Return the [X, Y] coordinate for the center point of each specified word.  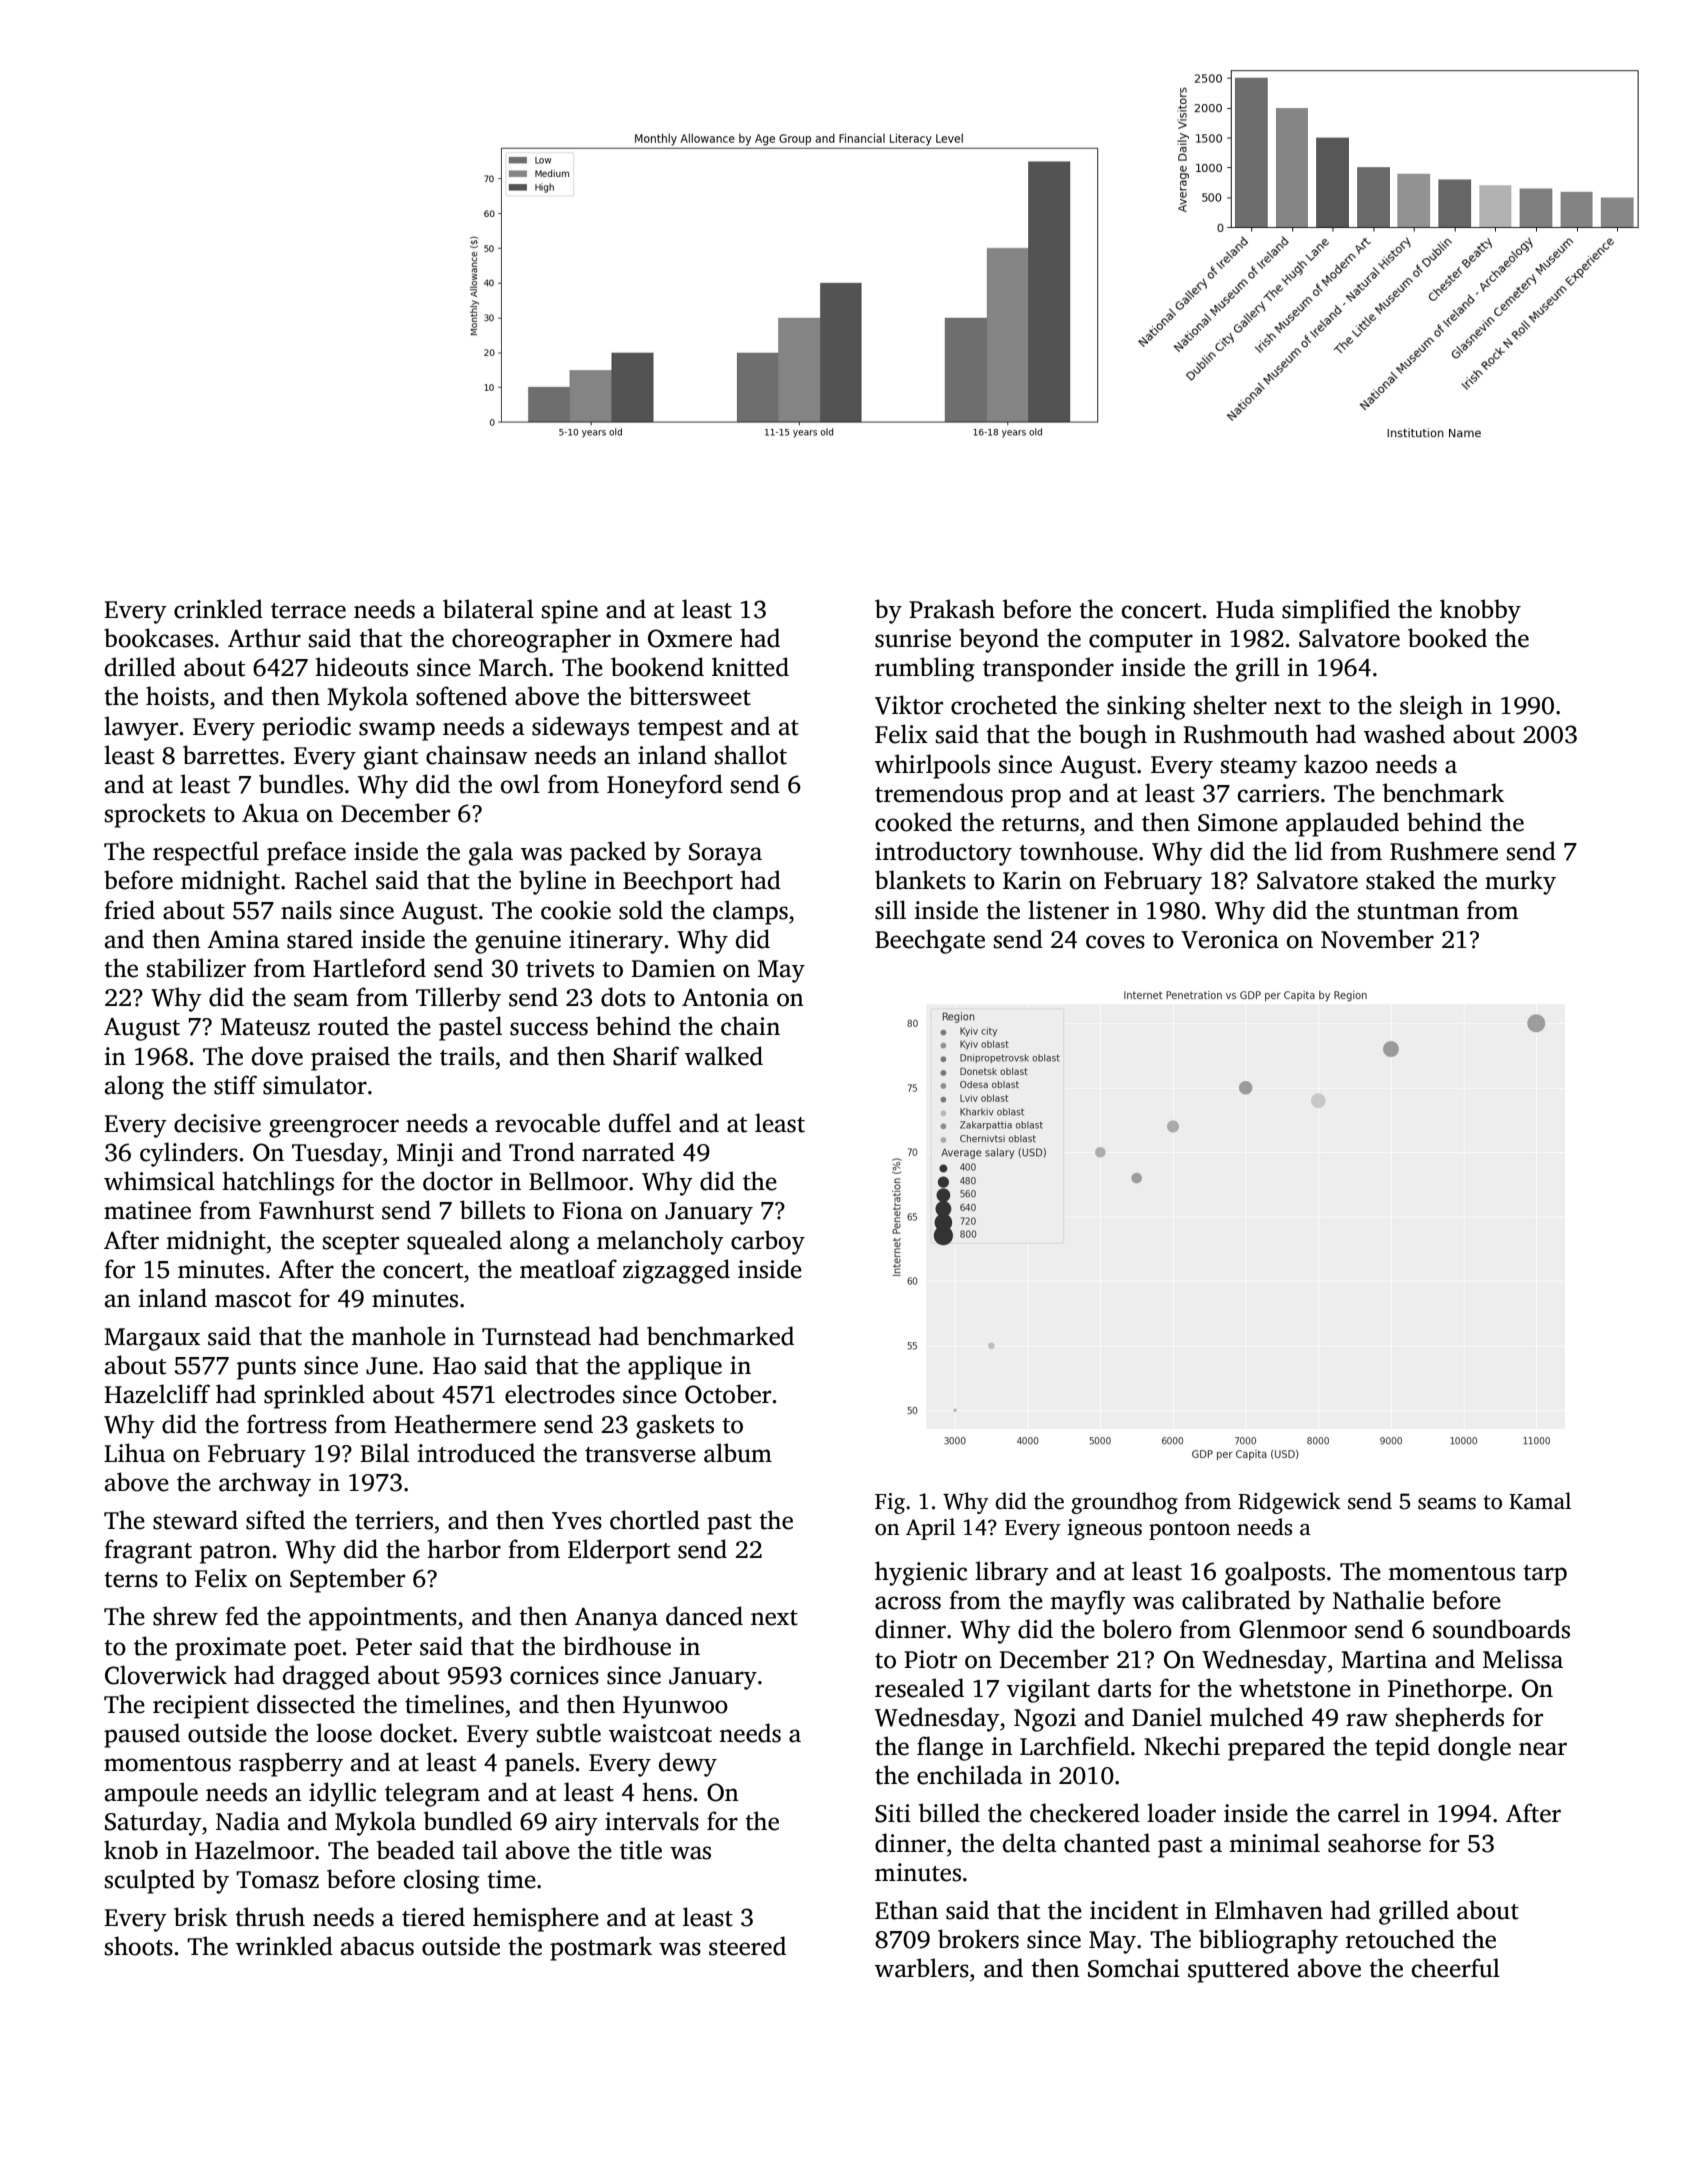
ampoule [151, 1794]
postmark [601, 1948]
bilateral [488, 609]
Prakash [952, 609]
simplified [1336, 611]
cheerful [1456, 1968]
